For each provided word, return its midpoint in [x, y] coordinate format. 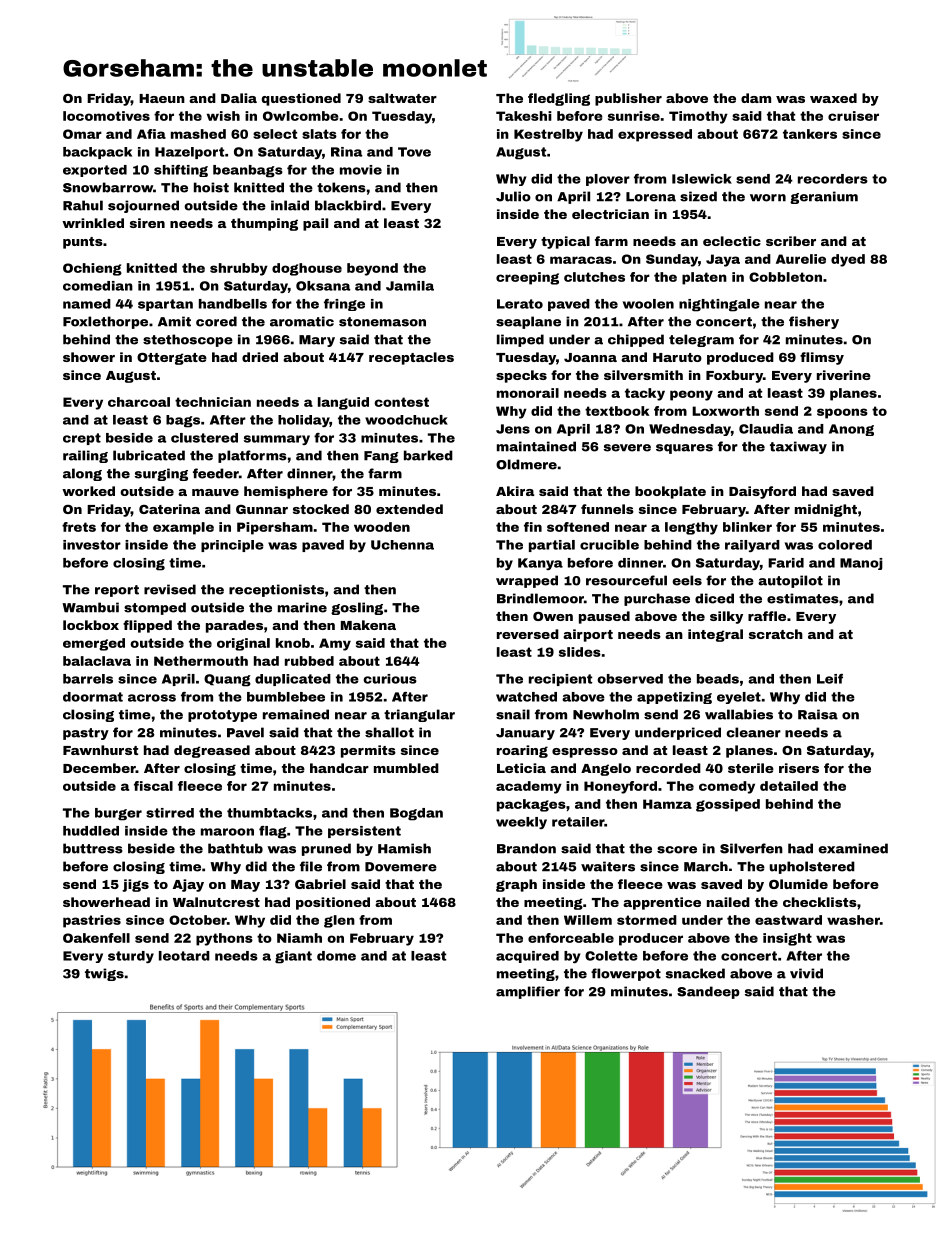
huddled [91, 831]
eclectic [732, 241]
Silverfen [751, 848]
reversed [528, 634]
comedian [98, 286]
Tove [414, 152]
